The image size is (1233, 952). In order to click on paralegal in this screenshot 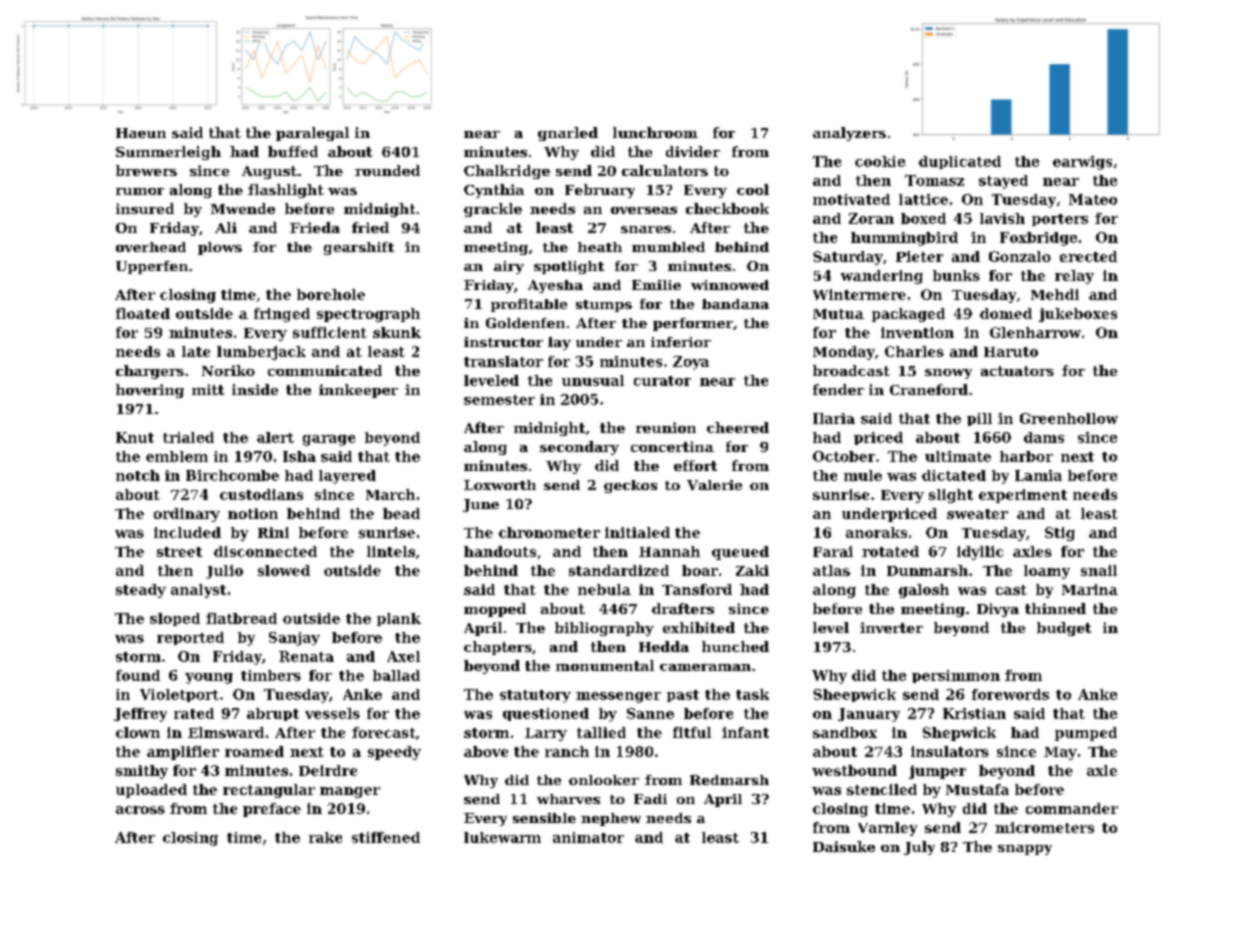, I will do `click(312, 134)`.
